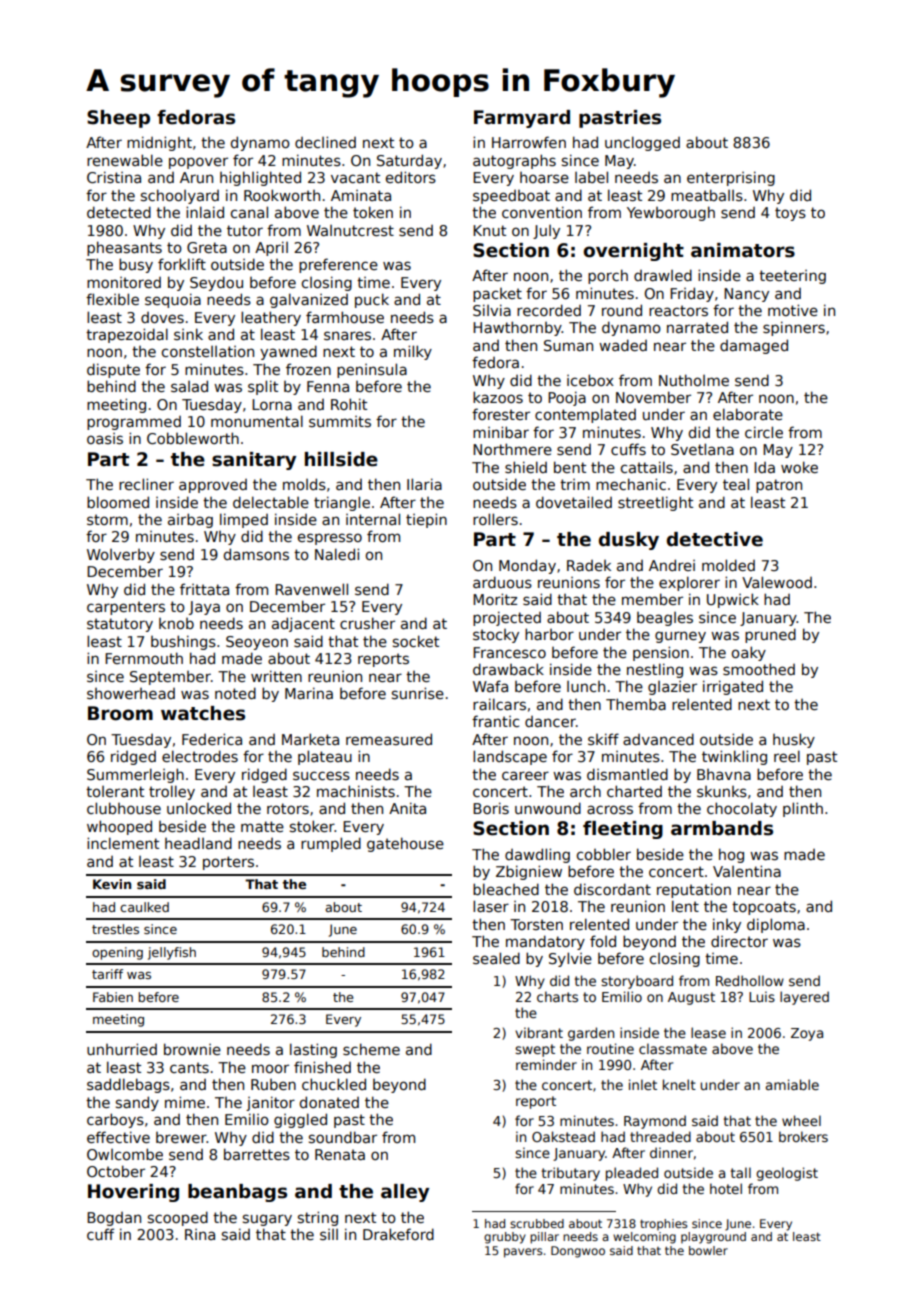 This image has width=924, height=1308. I want to click on electrodes, so click(200, 756).
